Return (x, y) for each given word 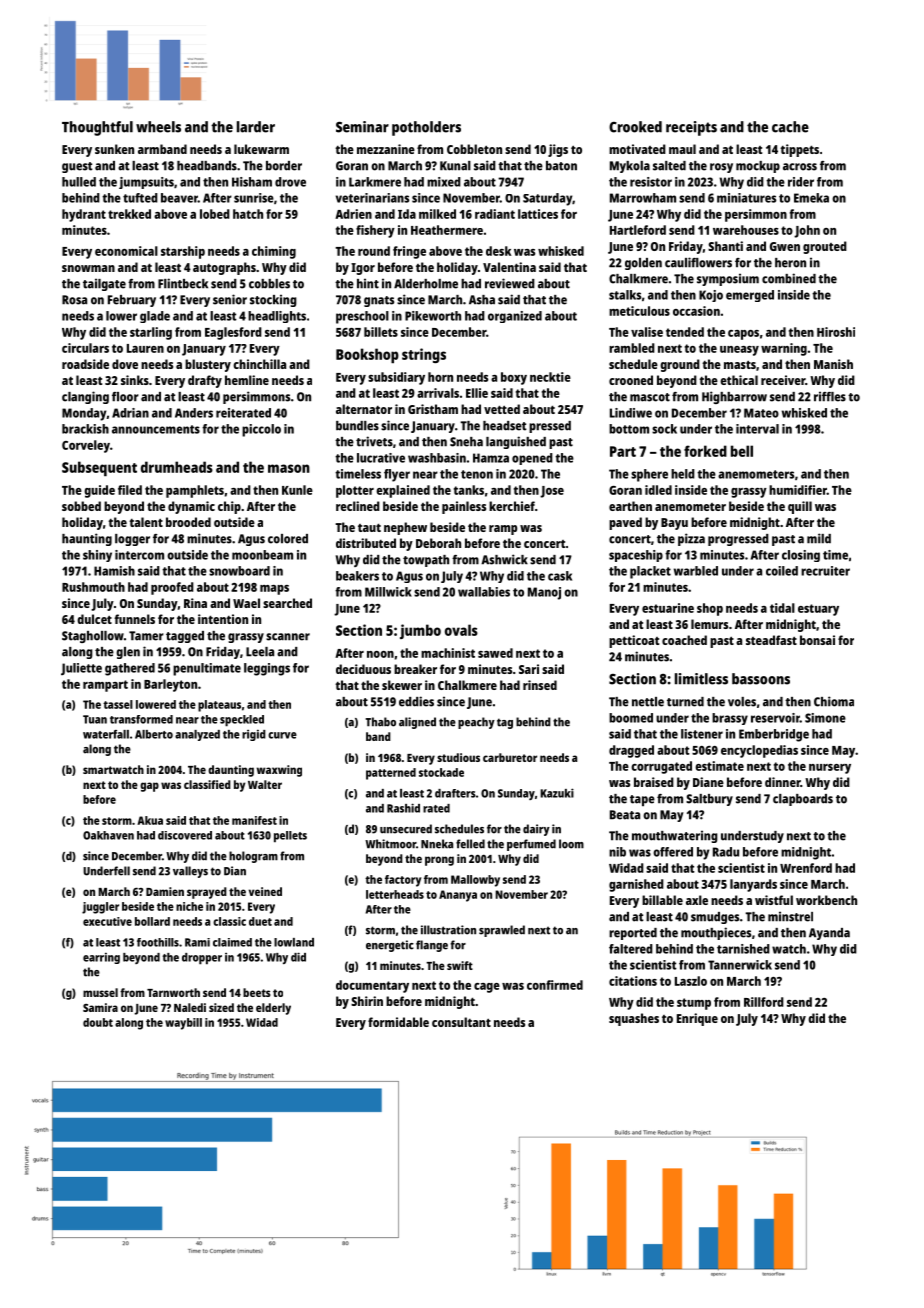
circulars (85, 348)
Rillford (764, 1002)
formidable (398, 1022)
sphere (649, 475)
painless (464, 507)
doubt (98, 1022)
